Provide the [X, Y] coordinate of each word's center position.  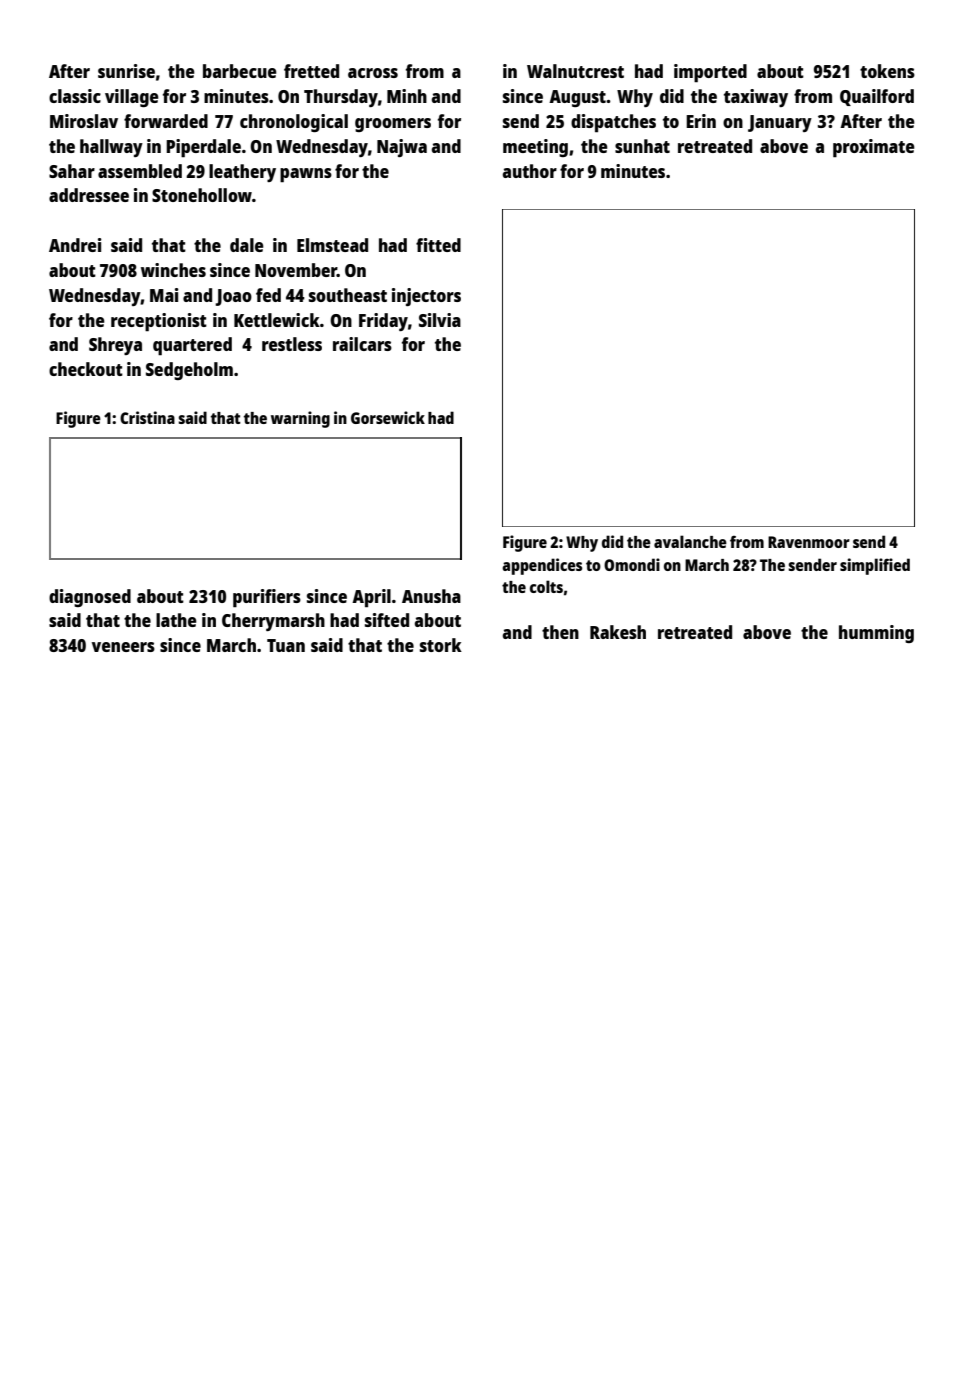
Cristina [147, 417]
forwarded [166, 121]
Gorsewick [388, 417]
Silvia [440, 320]
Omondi [632, 564]
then [560, 632]
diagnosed [90, 598]
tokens [887, 71]
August [577, 98]
